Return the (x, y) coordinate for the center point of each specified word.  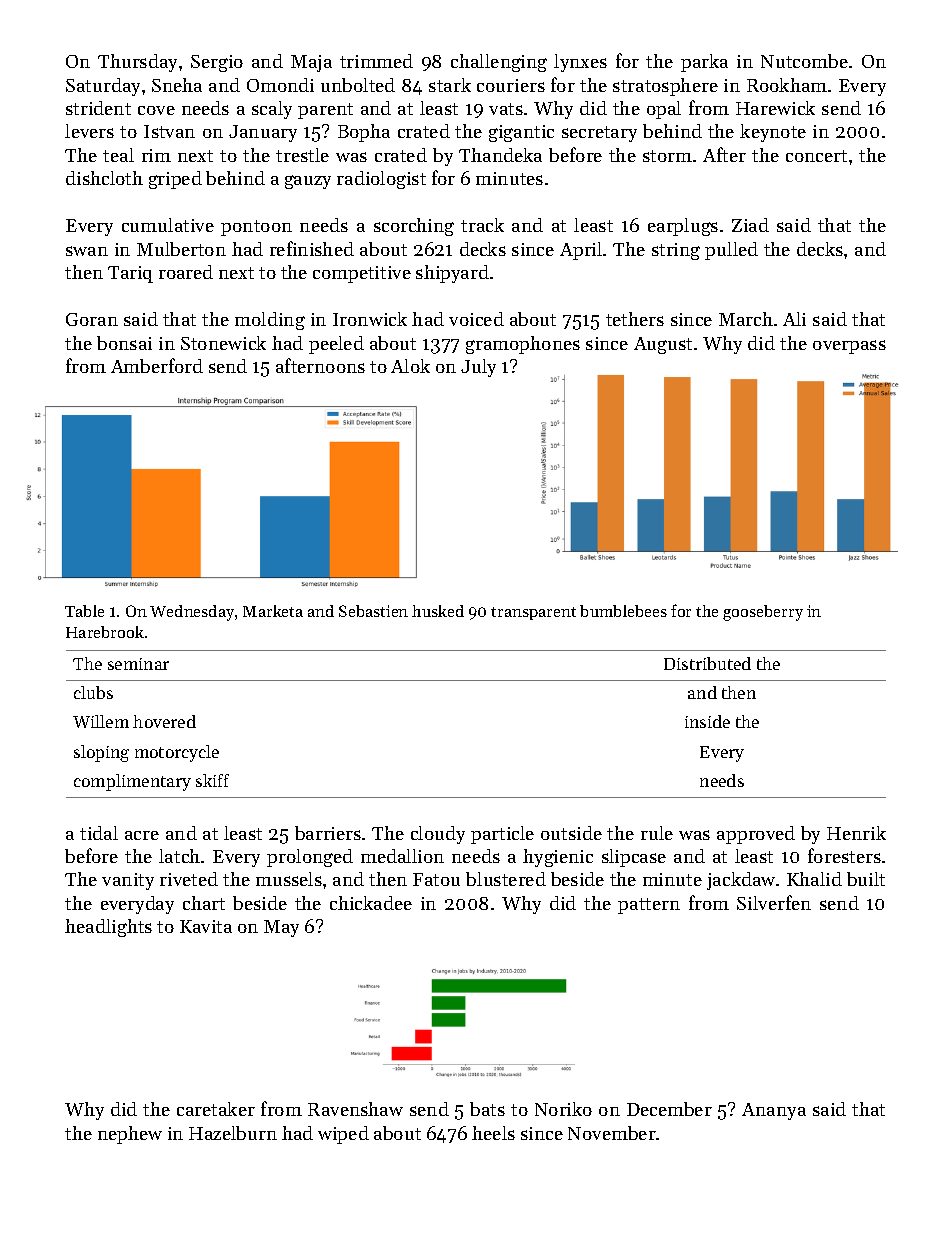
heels (493, 1133)
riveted (189, 879)
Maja (311, 63)
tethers (635, 319)
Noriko (563, 1109)
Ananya (774, 1111)
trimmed (376, 61)
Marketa (273, 611)
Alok (410, 366)
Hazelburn (233, 1133)
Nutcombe (804, 61)
